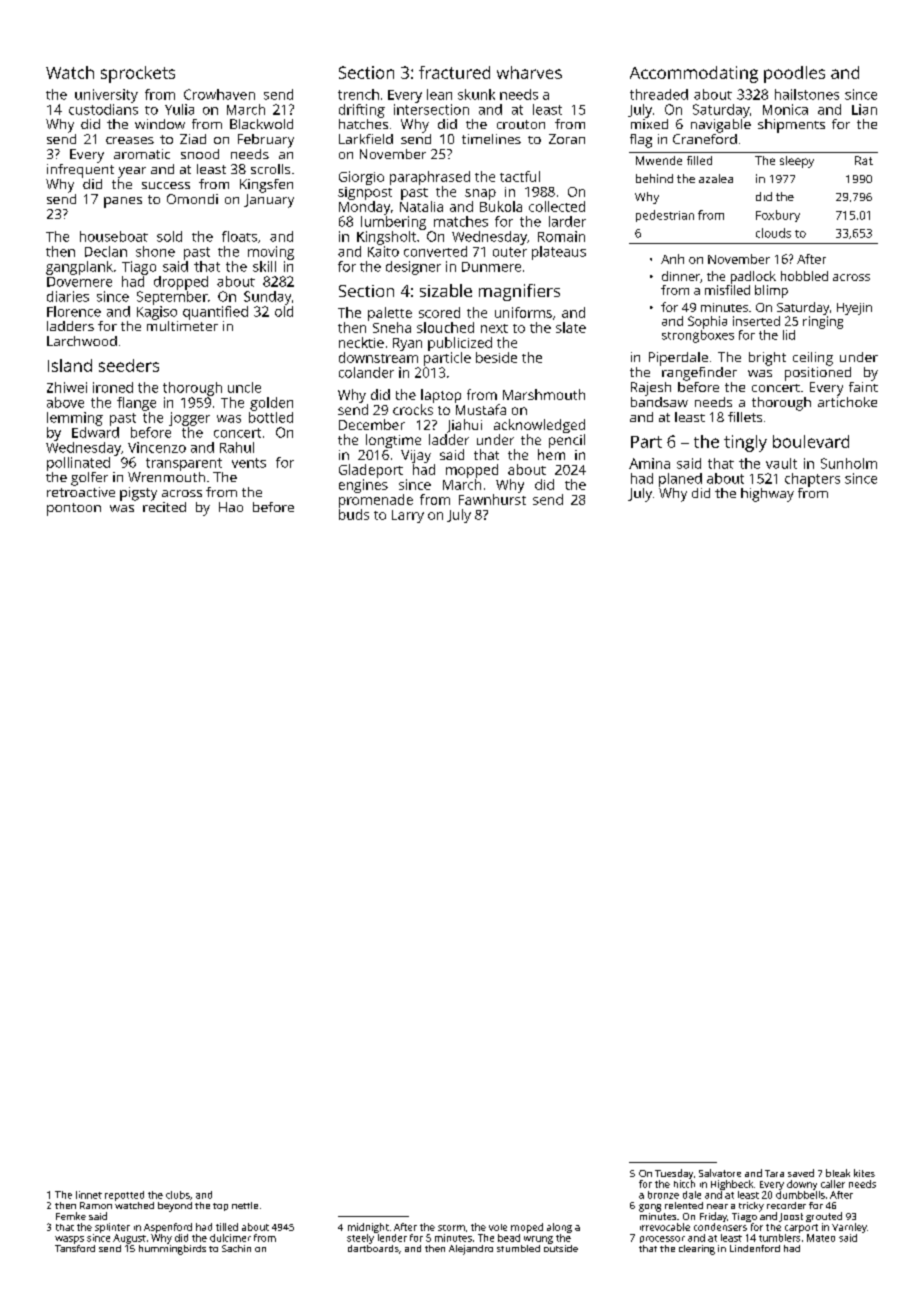 This image has height=1308, width=924. Describe the element at coordinates (491, 139) in the image. I see `timelines` at that location.
